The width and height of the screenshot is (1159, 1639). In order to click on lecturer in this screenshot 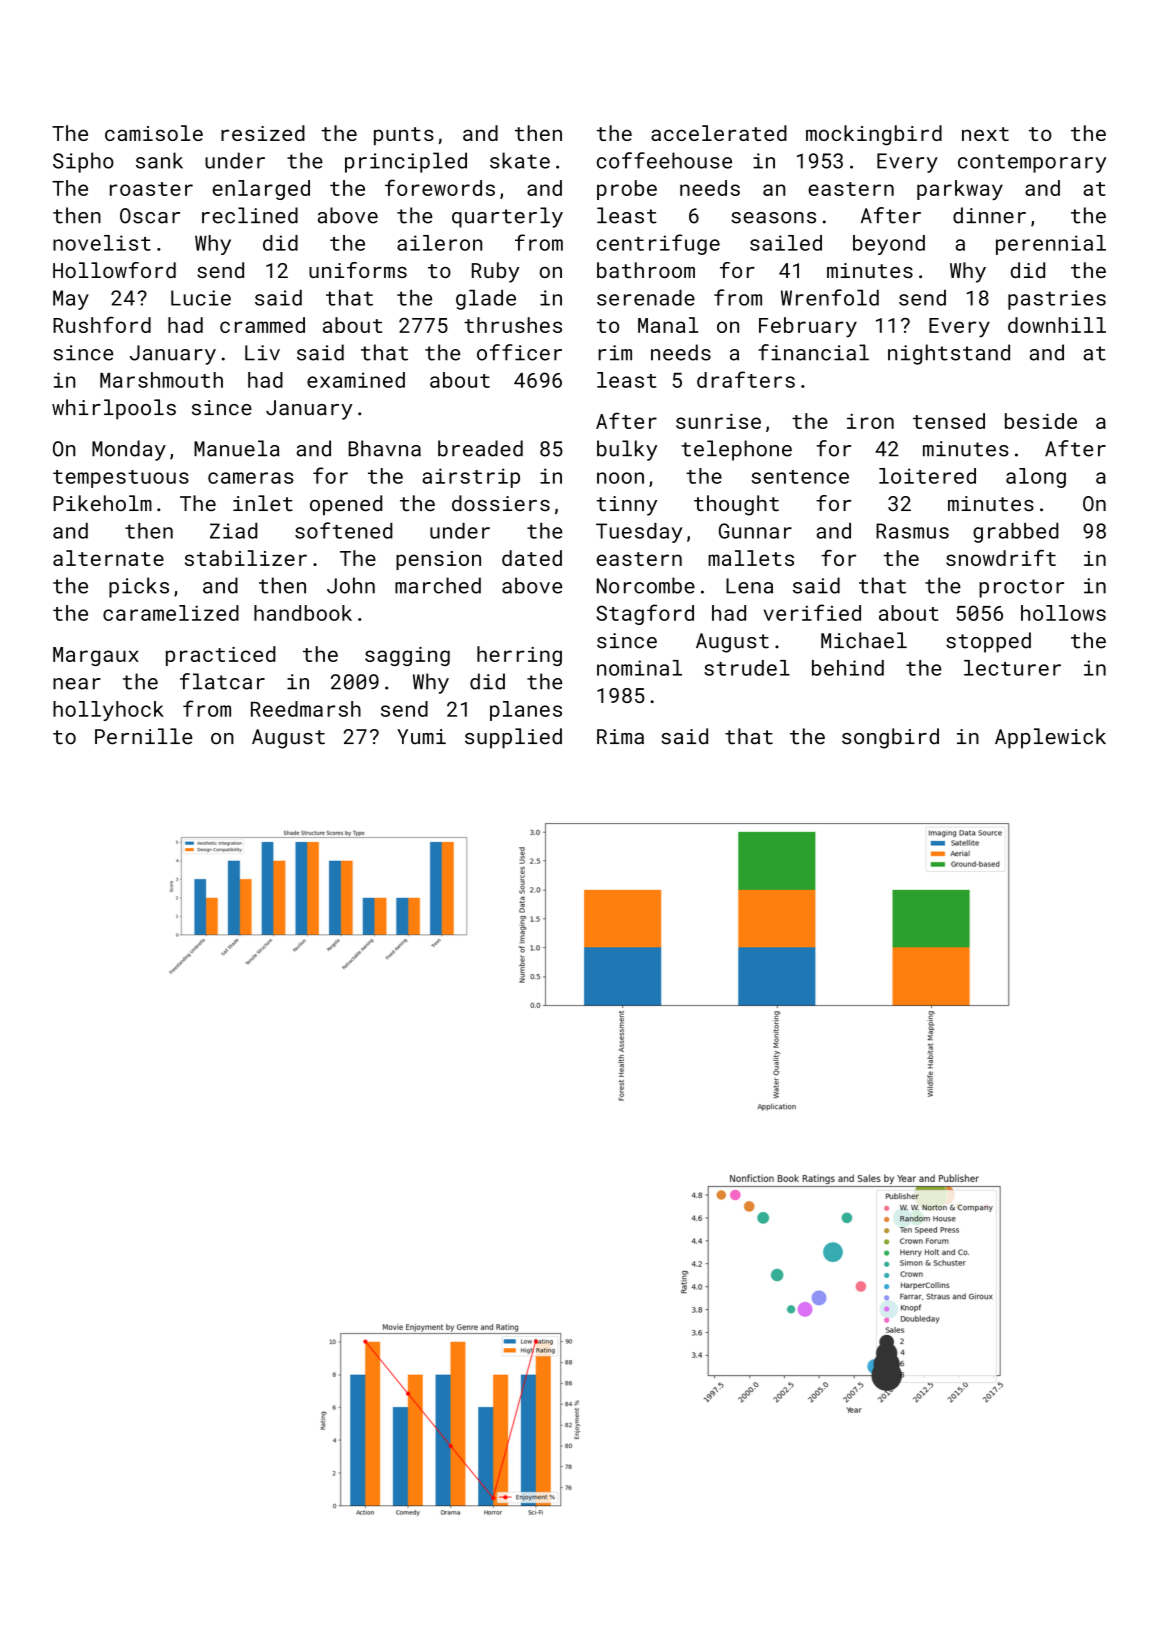, I will do `click(1012, 668)`.
